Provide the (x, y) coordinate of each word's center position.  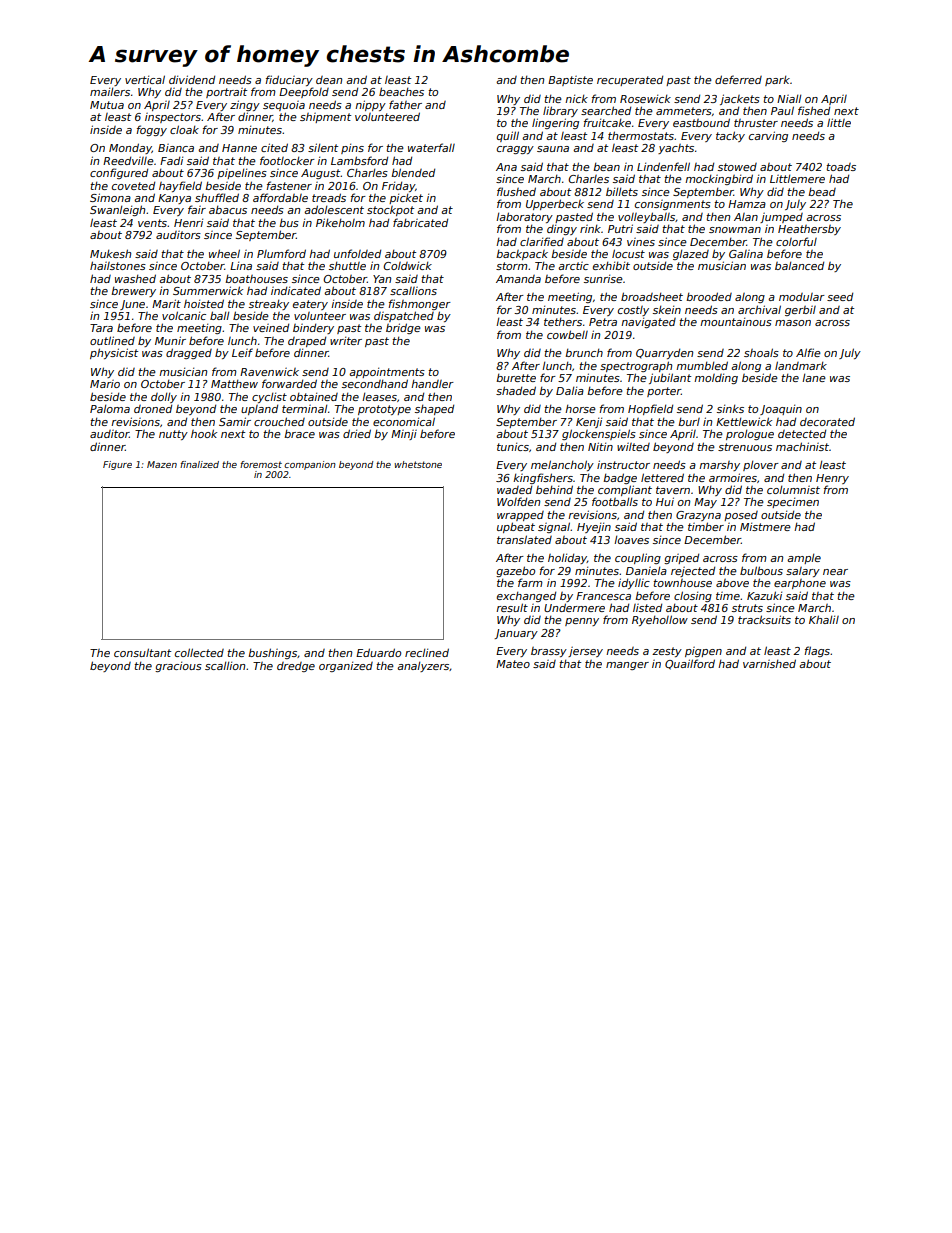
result (512, 607)
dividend (192, 79)
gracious (178, 666)
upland (259, 409)
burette (516, 377)
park (777, 80)
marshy (719, 466)
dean (329, 80)
